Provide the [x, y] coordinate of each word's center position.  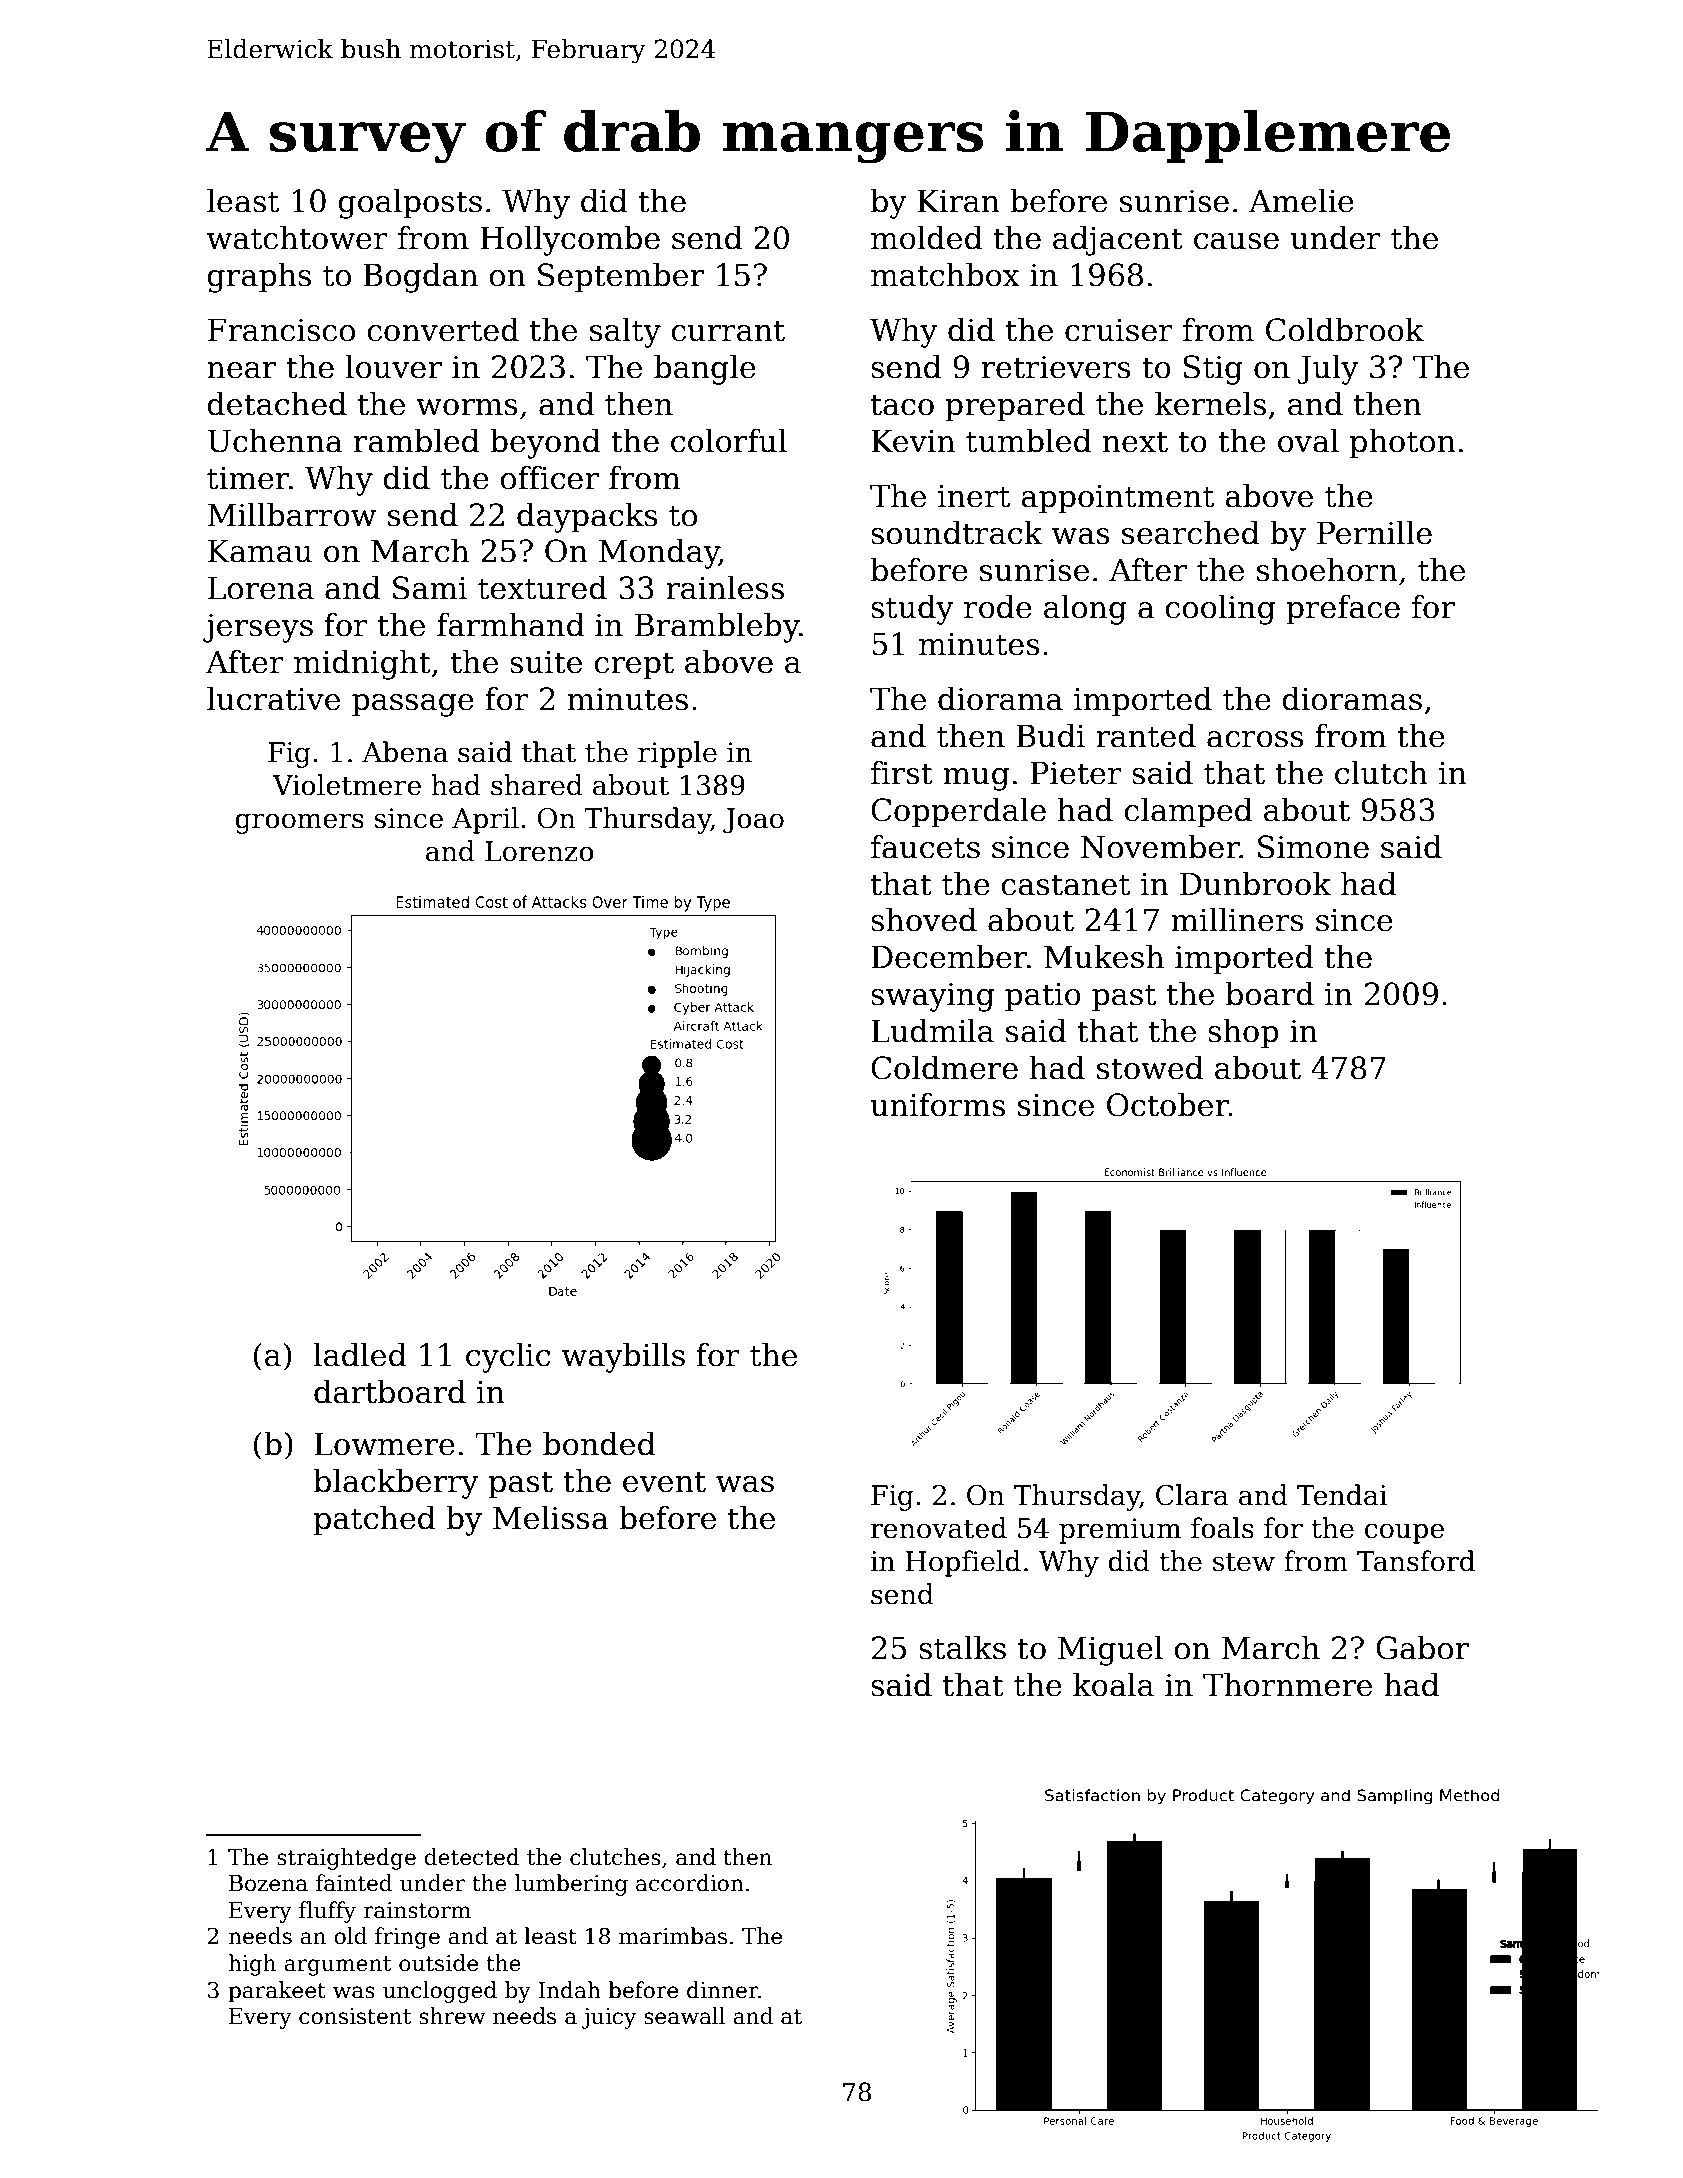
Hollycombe [570, 241]
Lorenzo [539, 851]
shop [1243, 1033]
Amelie [1301, 201]
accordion [690, 1883]
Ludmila [932, 1031]
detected [472, 1857]
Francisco [281, 330]
